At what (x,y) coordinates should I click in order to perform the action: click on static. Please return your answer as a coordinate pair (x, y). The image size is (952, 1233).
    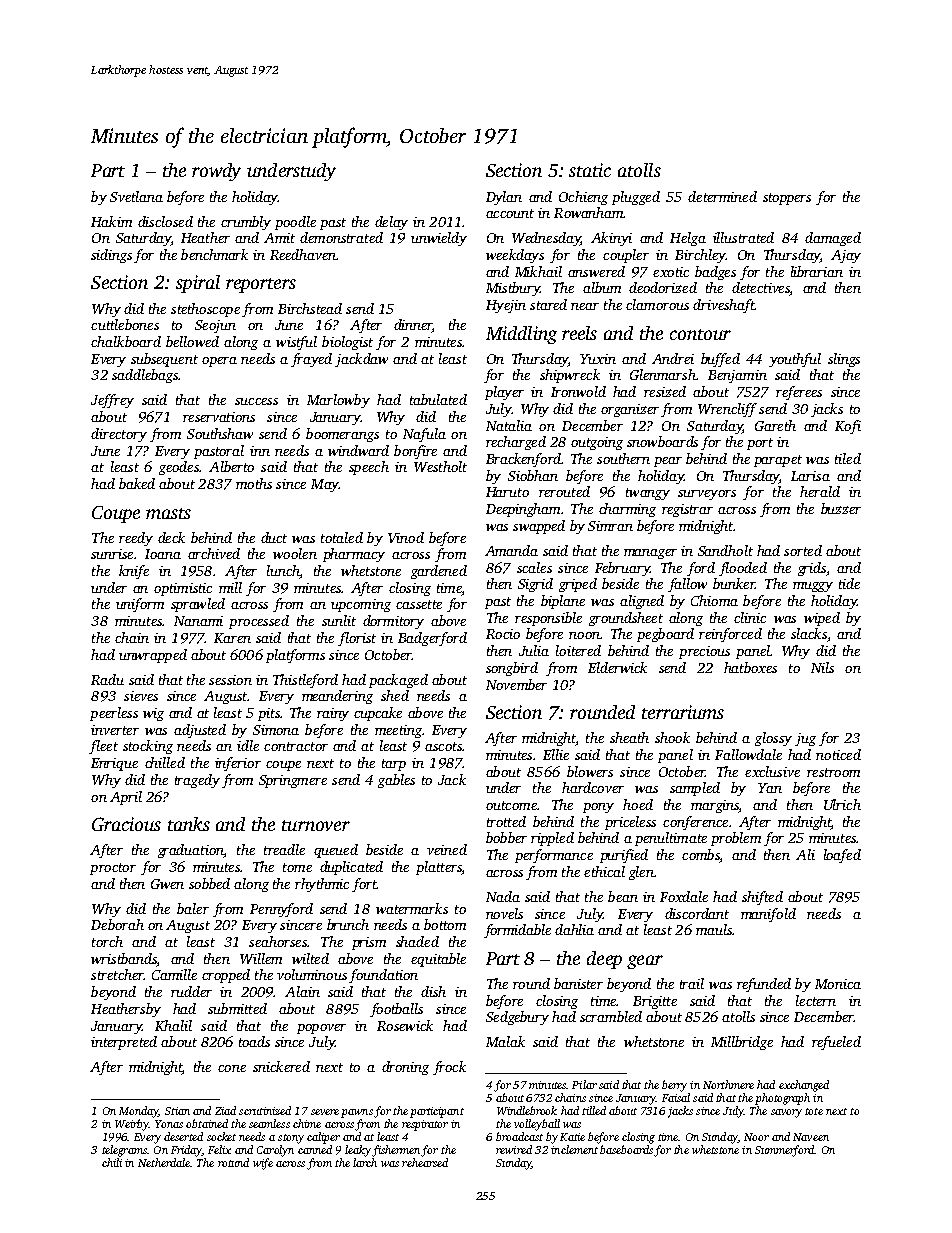
    Looking at the image, I should click on (590, 170).
